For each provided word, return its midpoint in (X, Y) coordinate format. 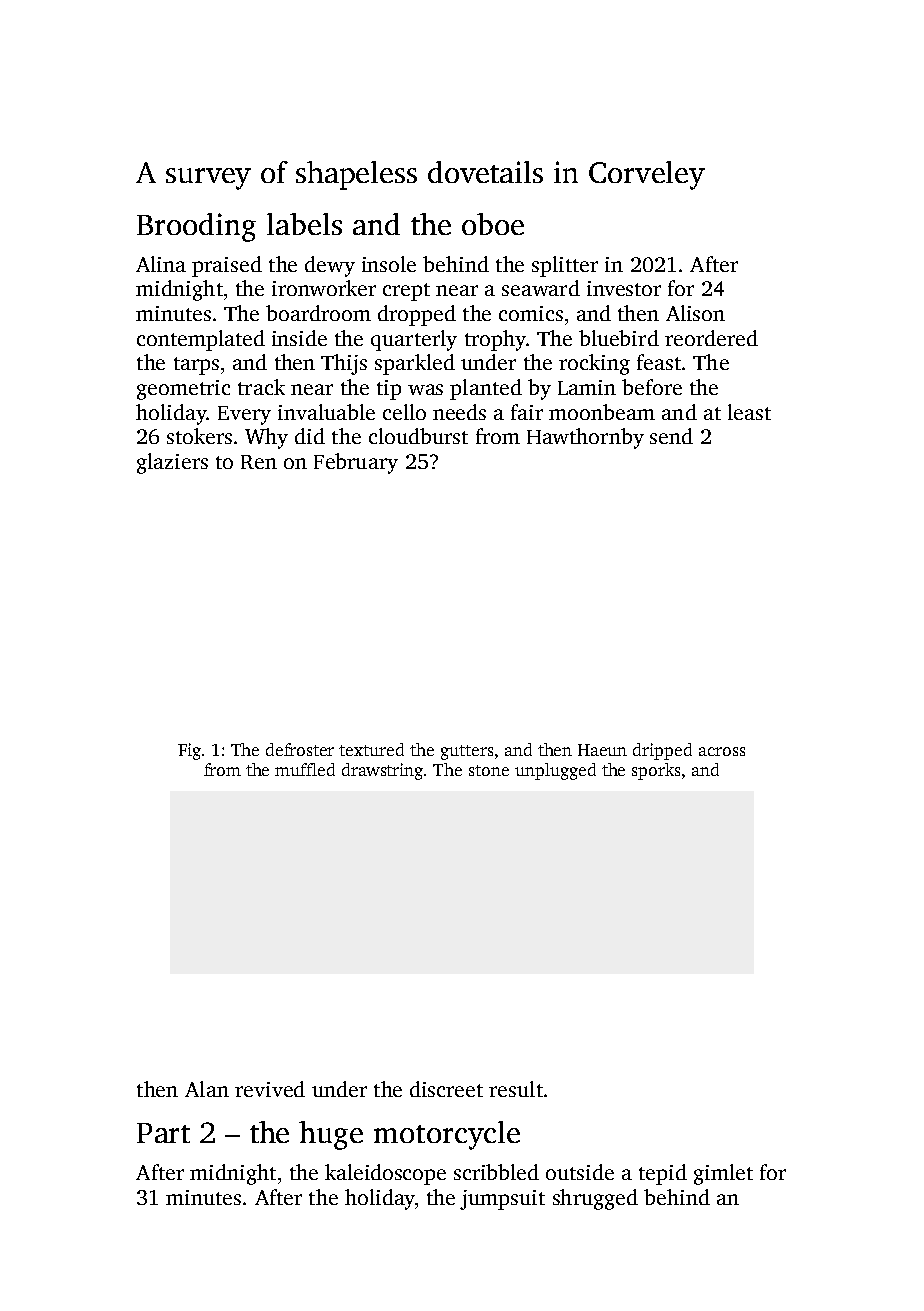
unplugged (555, 771)
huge (331, 1135)
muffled (305, 769)
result (516, 1089)
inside (299, 338)
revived (270, 1089)
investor (624, 288)
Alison (695, 313)
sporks (656, 771)
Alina (161, 264)
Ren (259, 462)
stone (489, 770)
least (749, 412)
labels (304, 224)
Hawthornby (585, 438)
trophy (495, 340)
